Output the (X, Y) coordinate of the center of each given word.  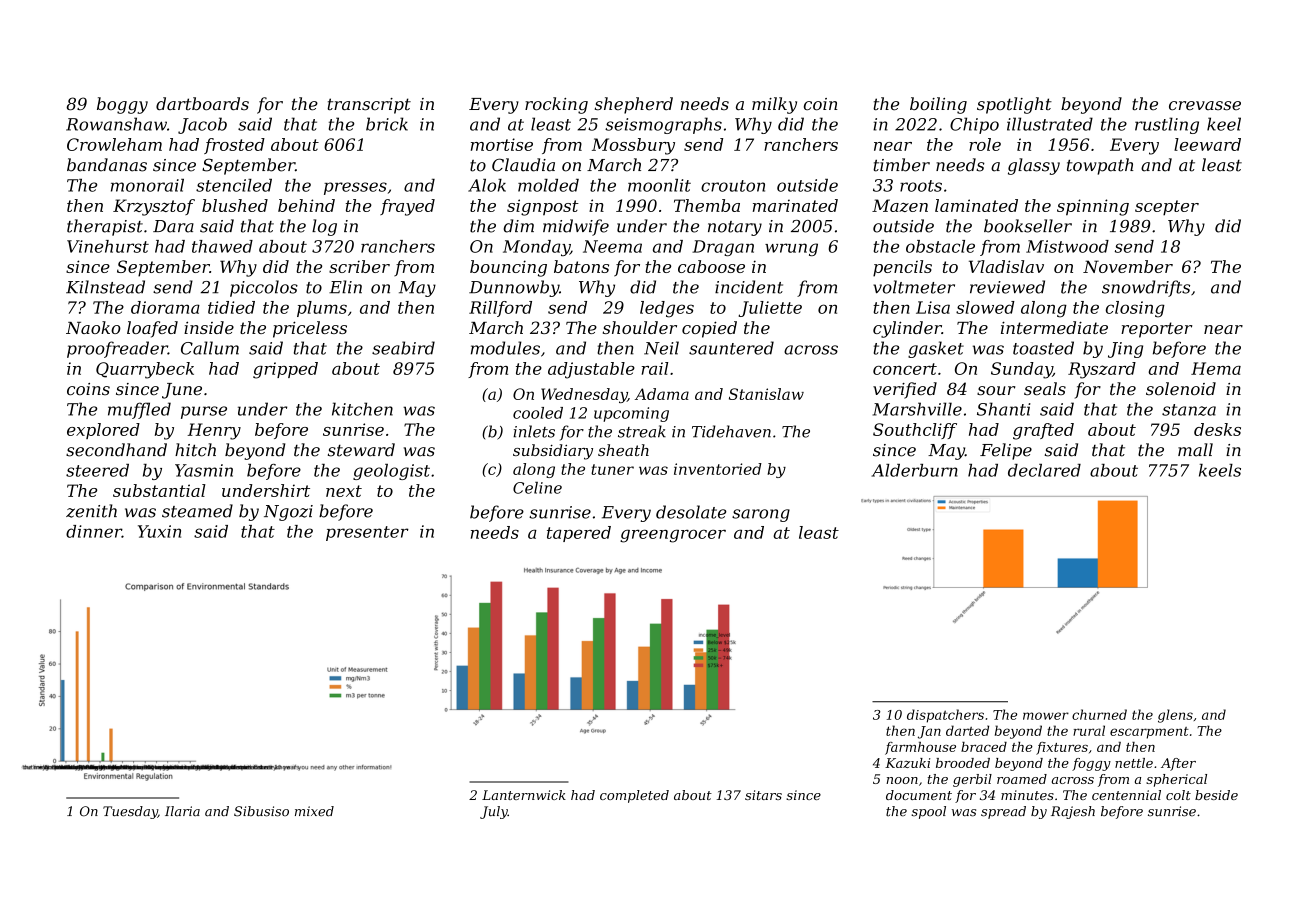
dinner (94, 531)
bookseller (1028, 226)
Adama (662, 394)
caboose (711, 266)
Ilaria (182, 811)
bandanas (107, 165)
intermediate (1054, 327)
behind (306, 205)
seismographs (663, 125)
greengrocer (673, 536)
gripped (285, 370)
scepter (1167, 208)
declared (1044, 470)
